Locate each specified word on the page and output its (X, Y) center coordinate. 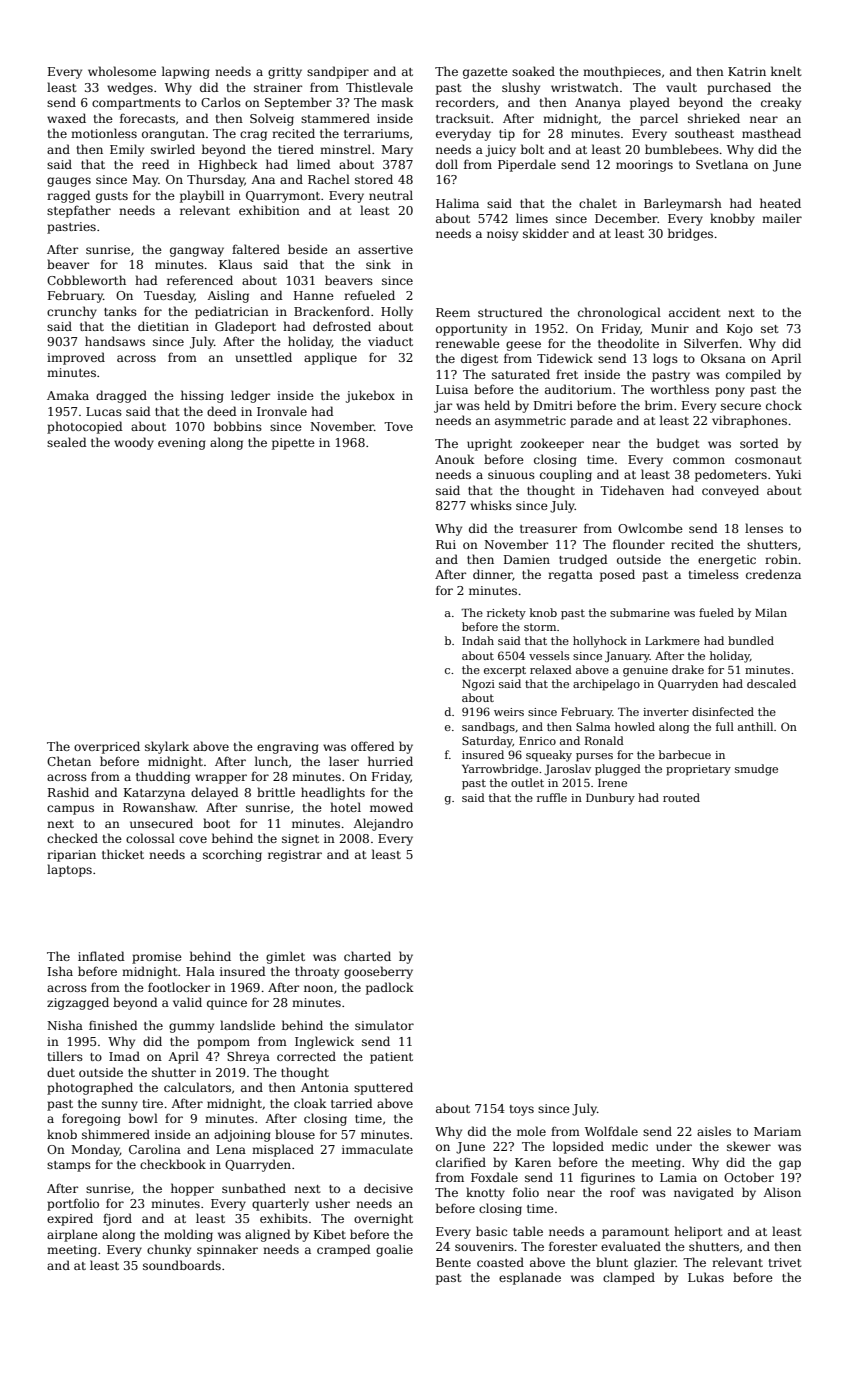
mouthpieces (622, 72)
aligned (268, 1235)
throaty (317, 972)
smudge (756, 770)
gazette (485, 73)
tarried (352, 1103)
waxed (66, 118)
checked (72, 838)
